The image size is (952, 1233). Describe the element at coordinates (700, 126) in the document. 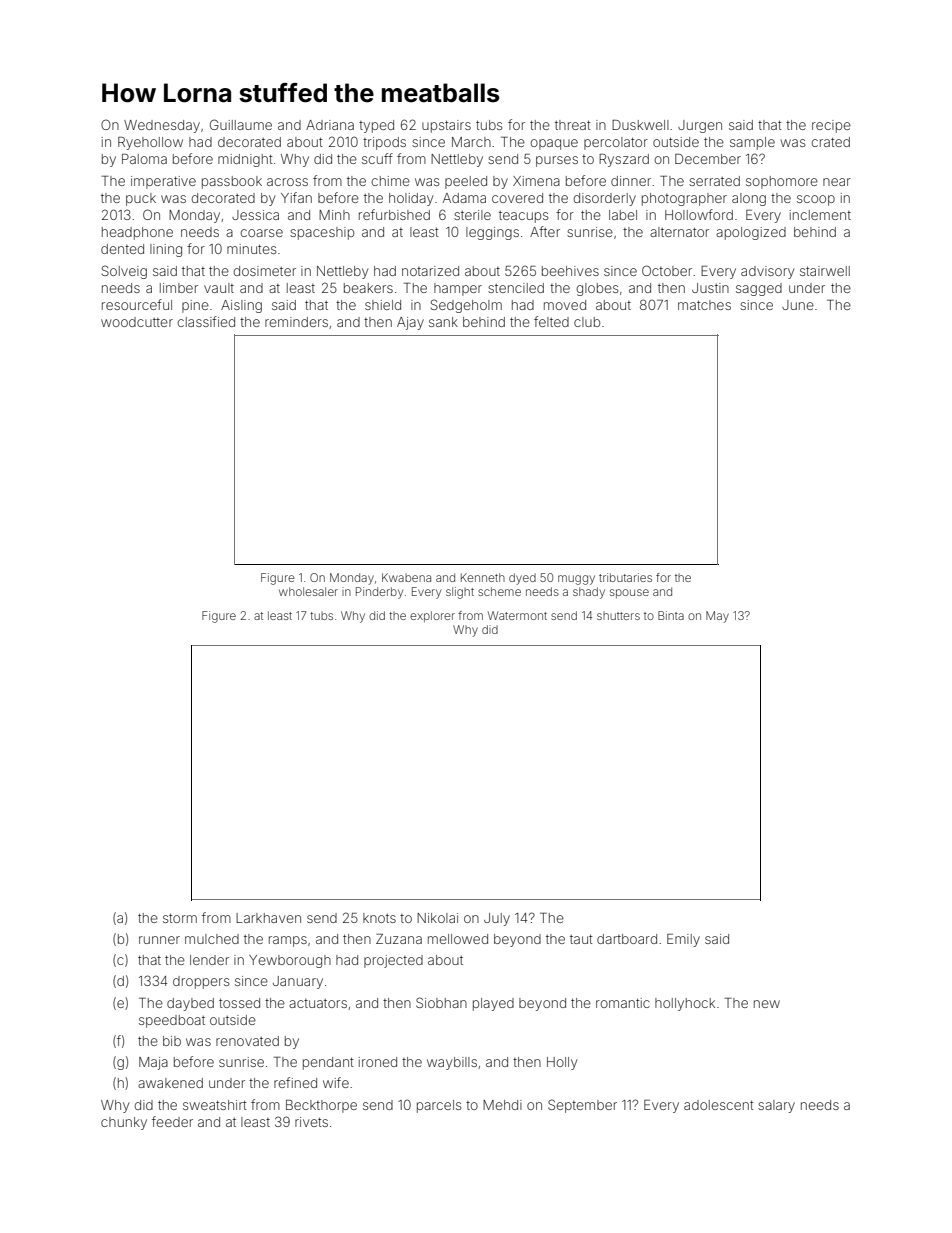

I see `Jurgen` at that location.
